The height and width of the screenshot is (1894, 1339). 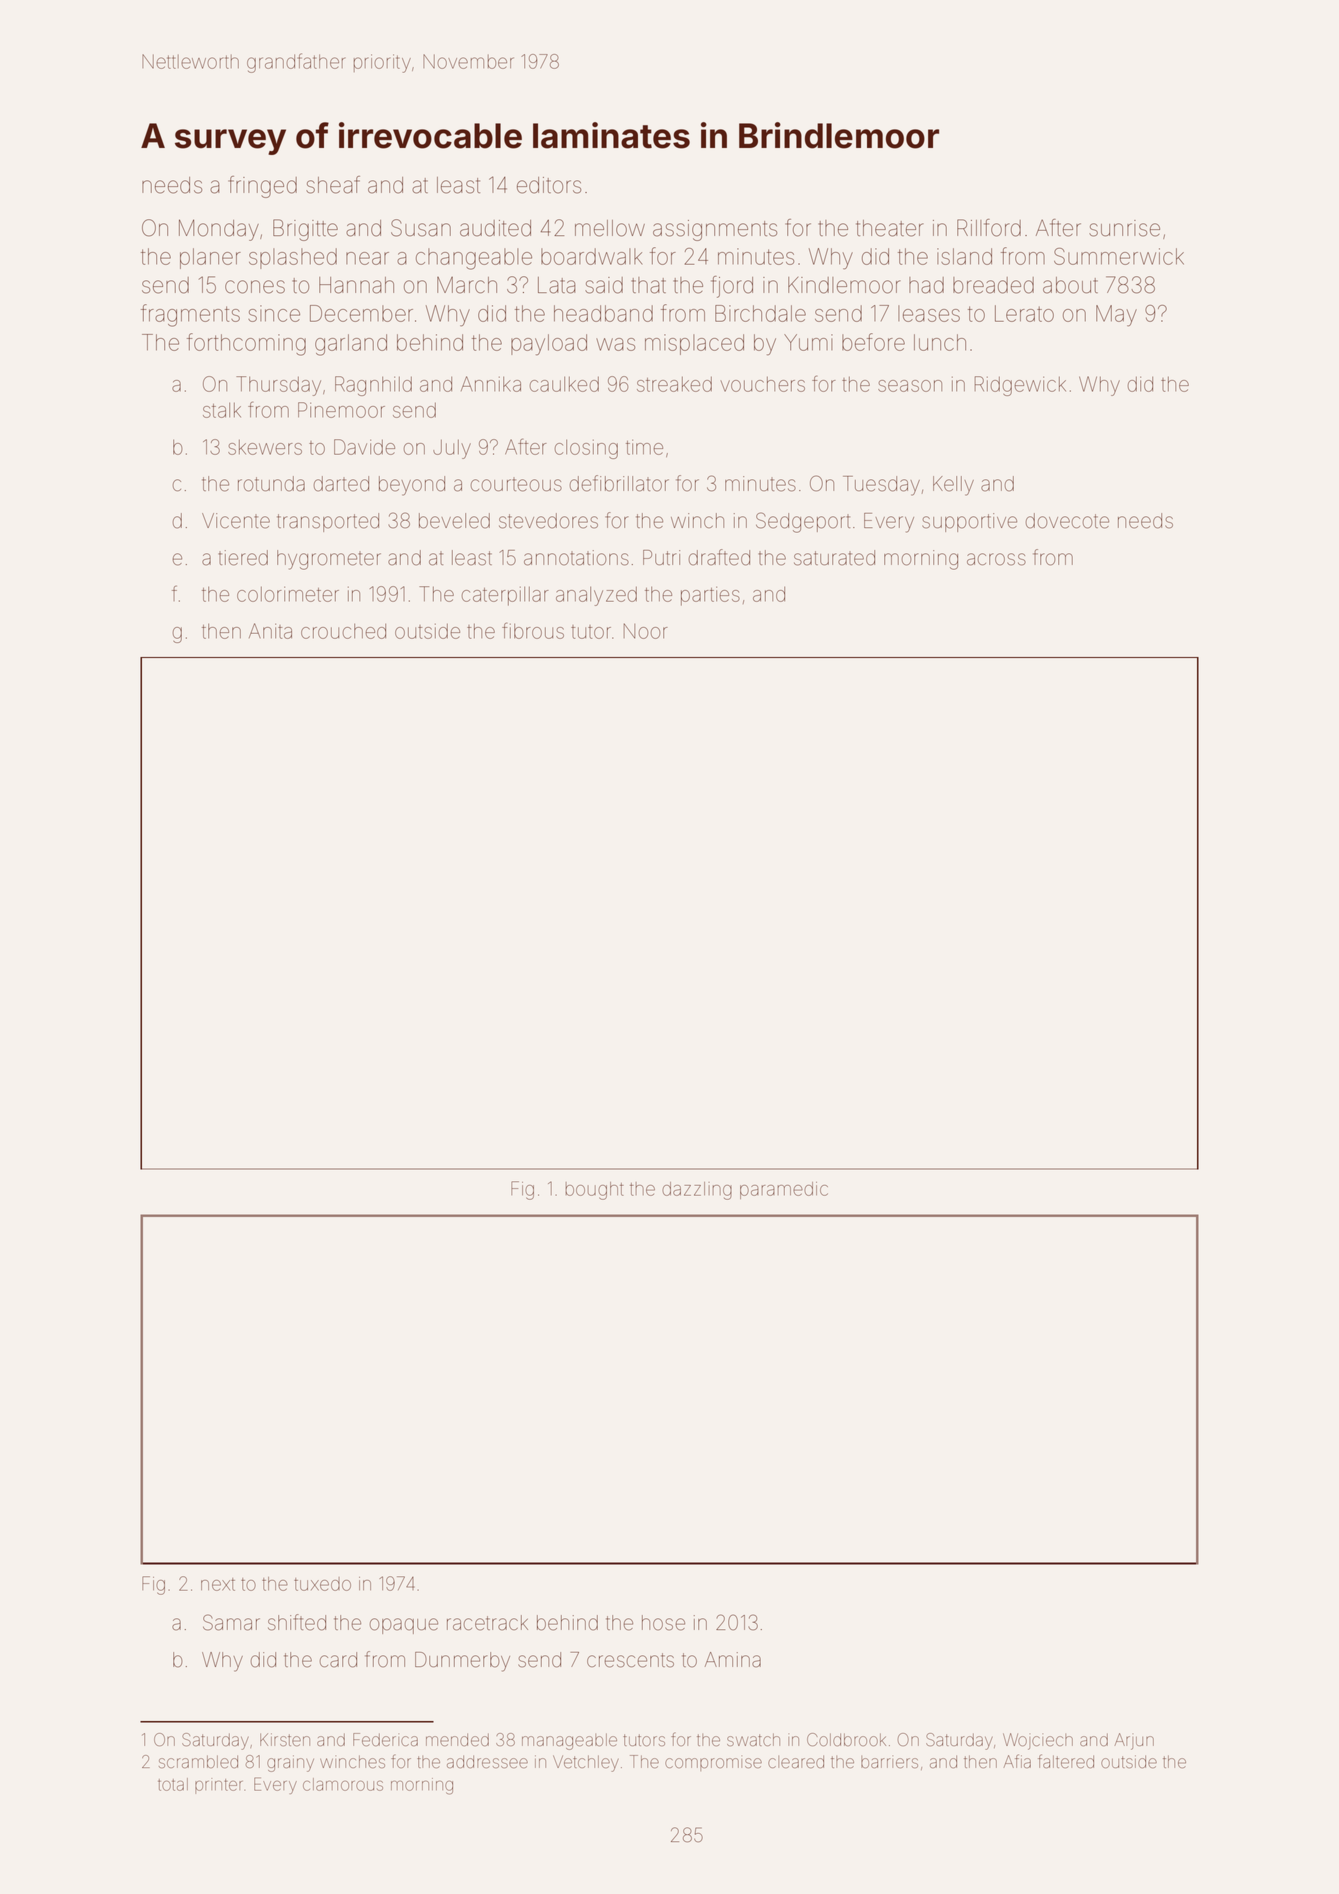 What do you see at coordinates (697, 1191) in the screenshot?
I see `dazzling` at bounding box center [697, 1191].
